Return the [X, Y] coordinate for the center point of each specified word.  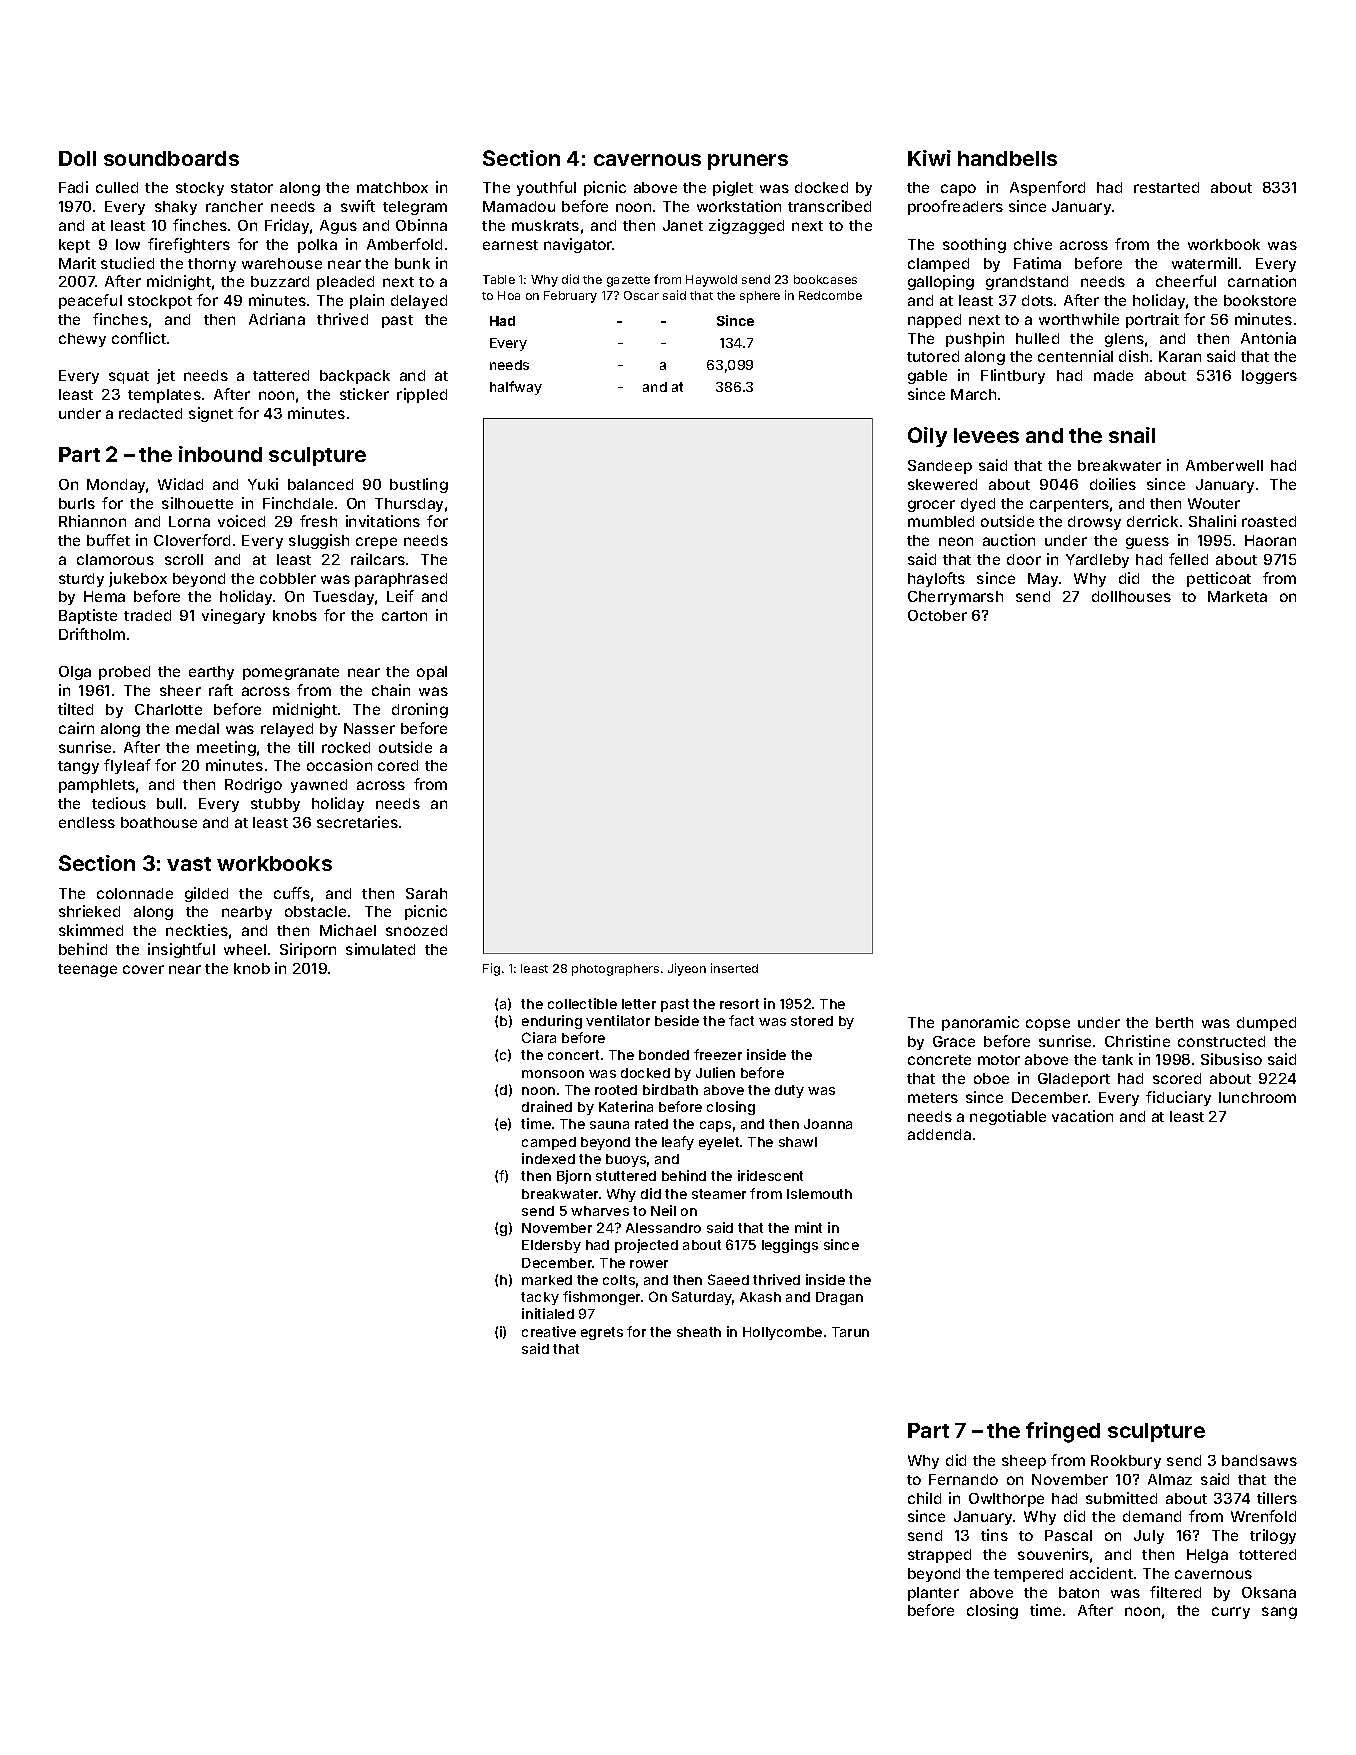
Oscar [641, 295]
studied [127, 263]
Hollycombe [782, 1333]
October [937, 615]
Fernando [963, 1479]
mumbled [941, 521]
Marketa [1237, 596]
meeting [226, 748]
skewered [942, 484]
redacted [150, 413]
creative [549, 1331]
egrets [602, 1333]
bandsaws [1259, 1460]
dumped [1266, 1024]
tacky [540, 1298]
